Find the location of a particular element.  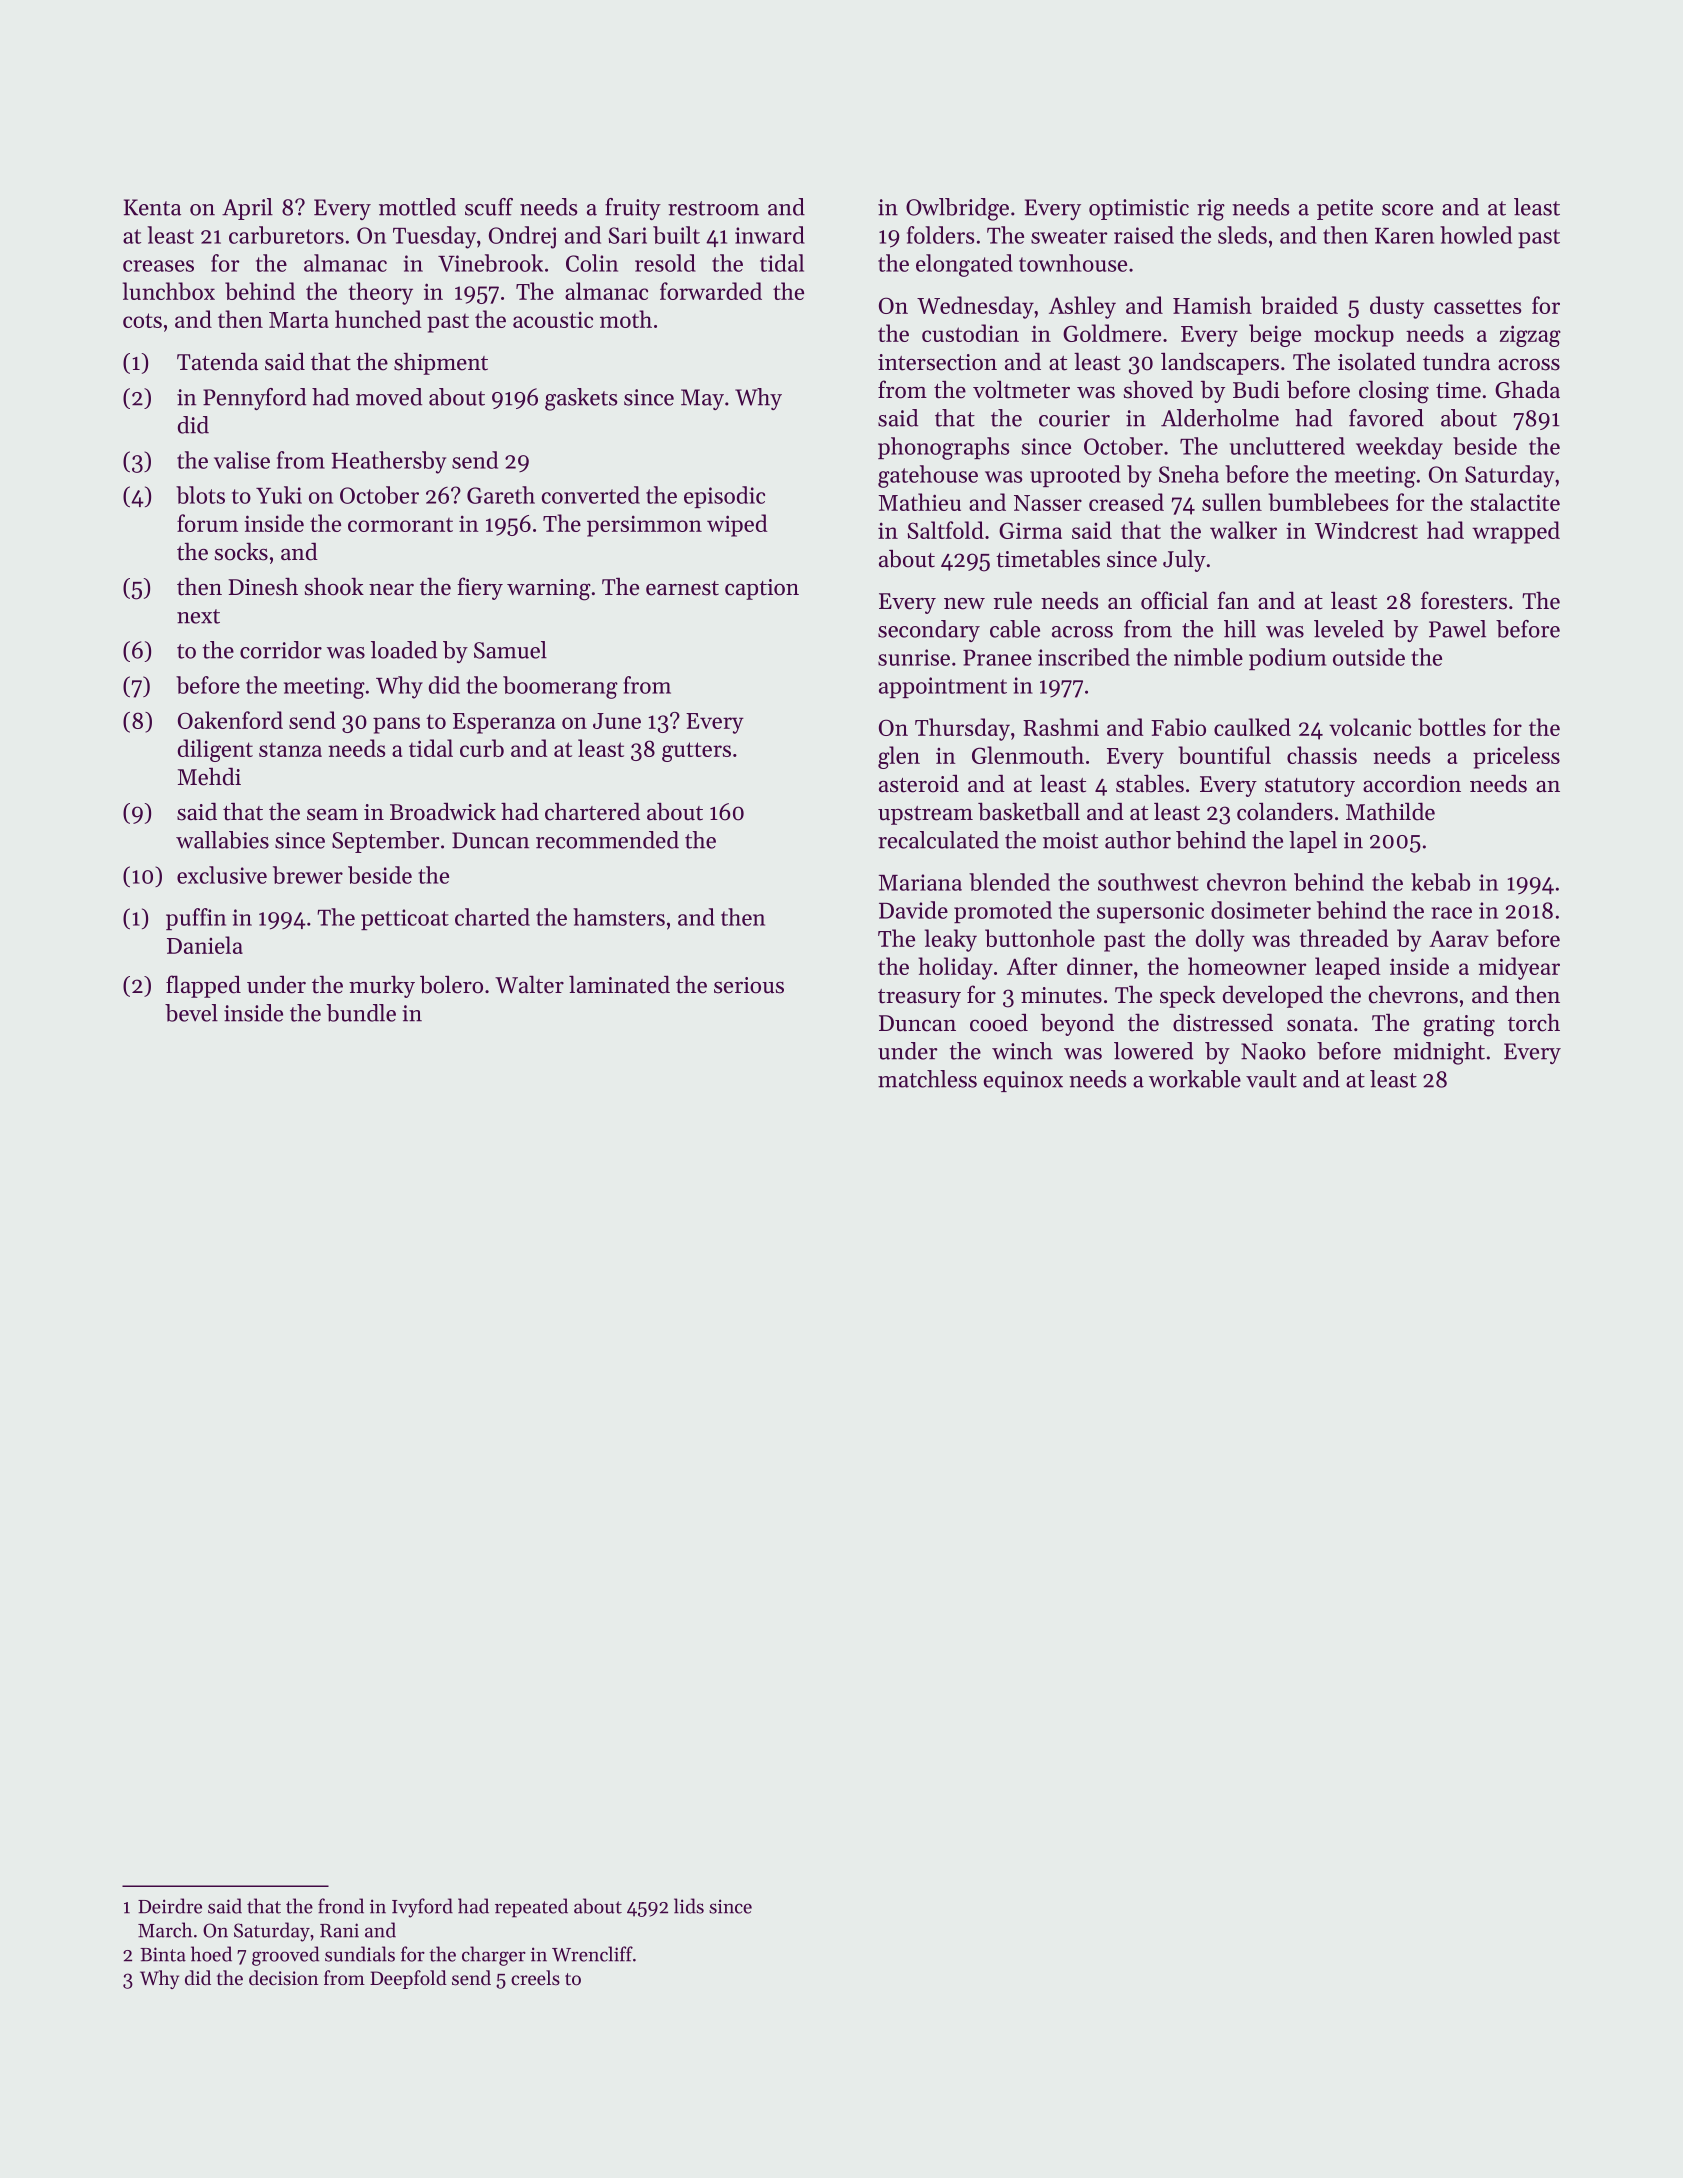

theory is located at coordinates (380, 293).
